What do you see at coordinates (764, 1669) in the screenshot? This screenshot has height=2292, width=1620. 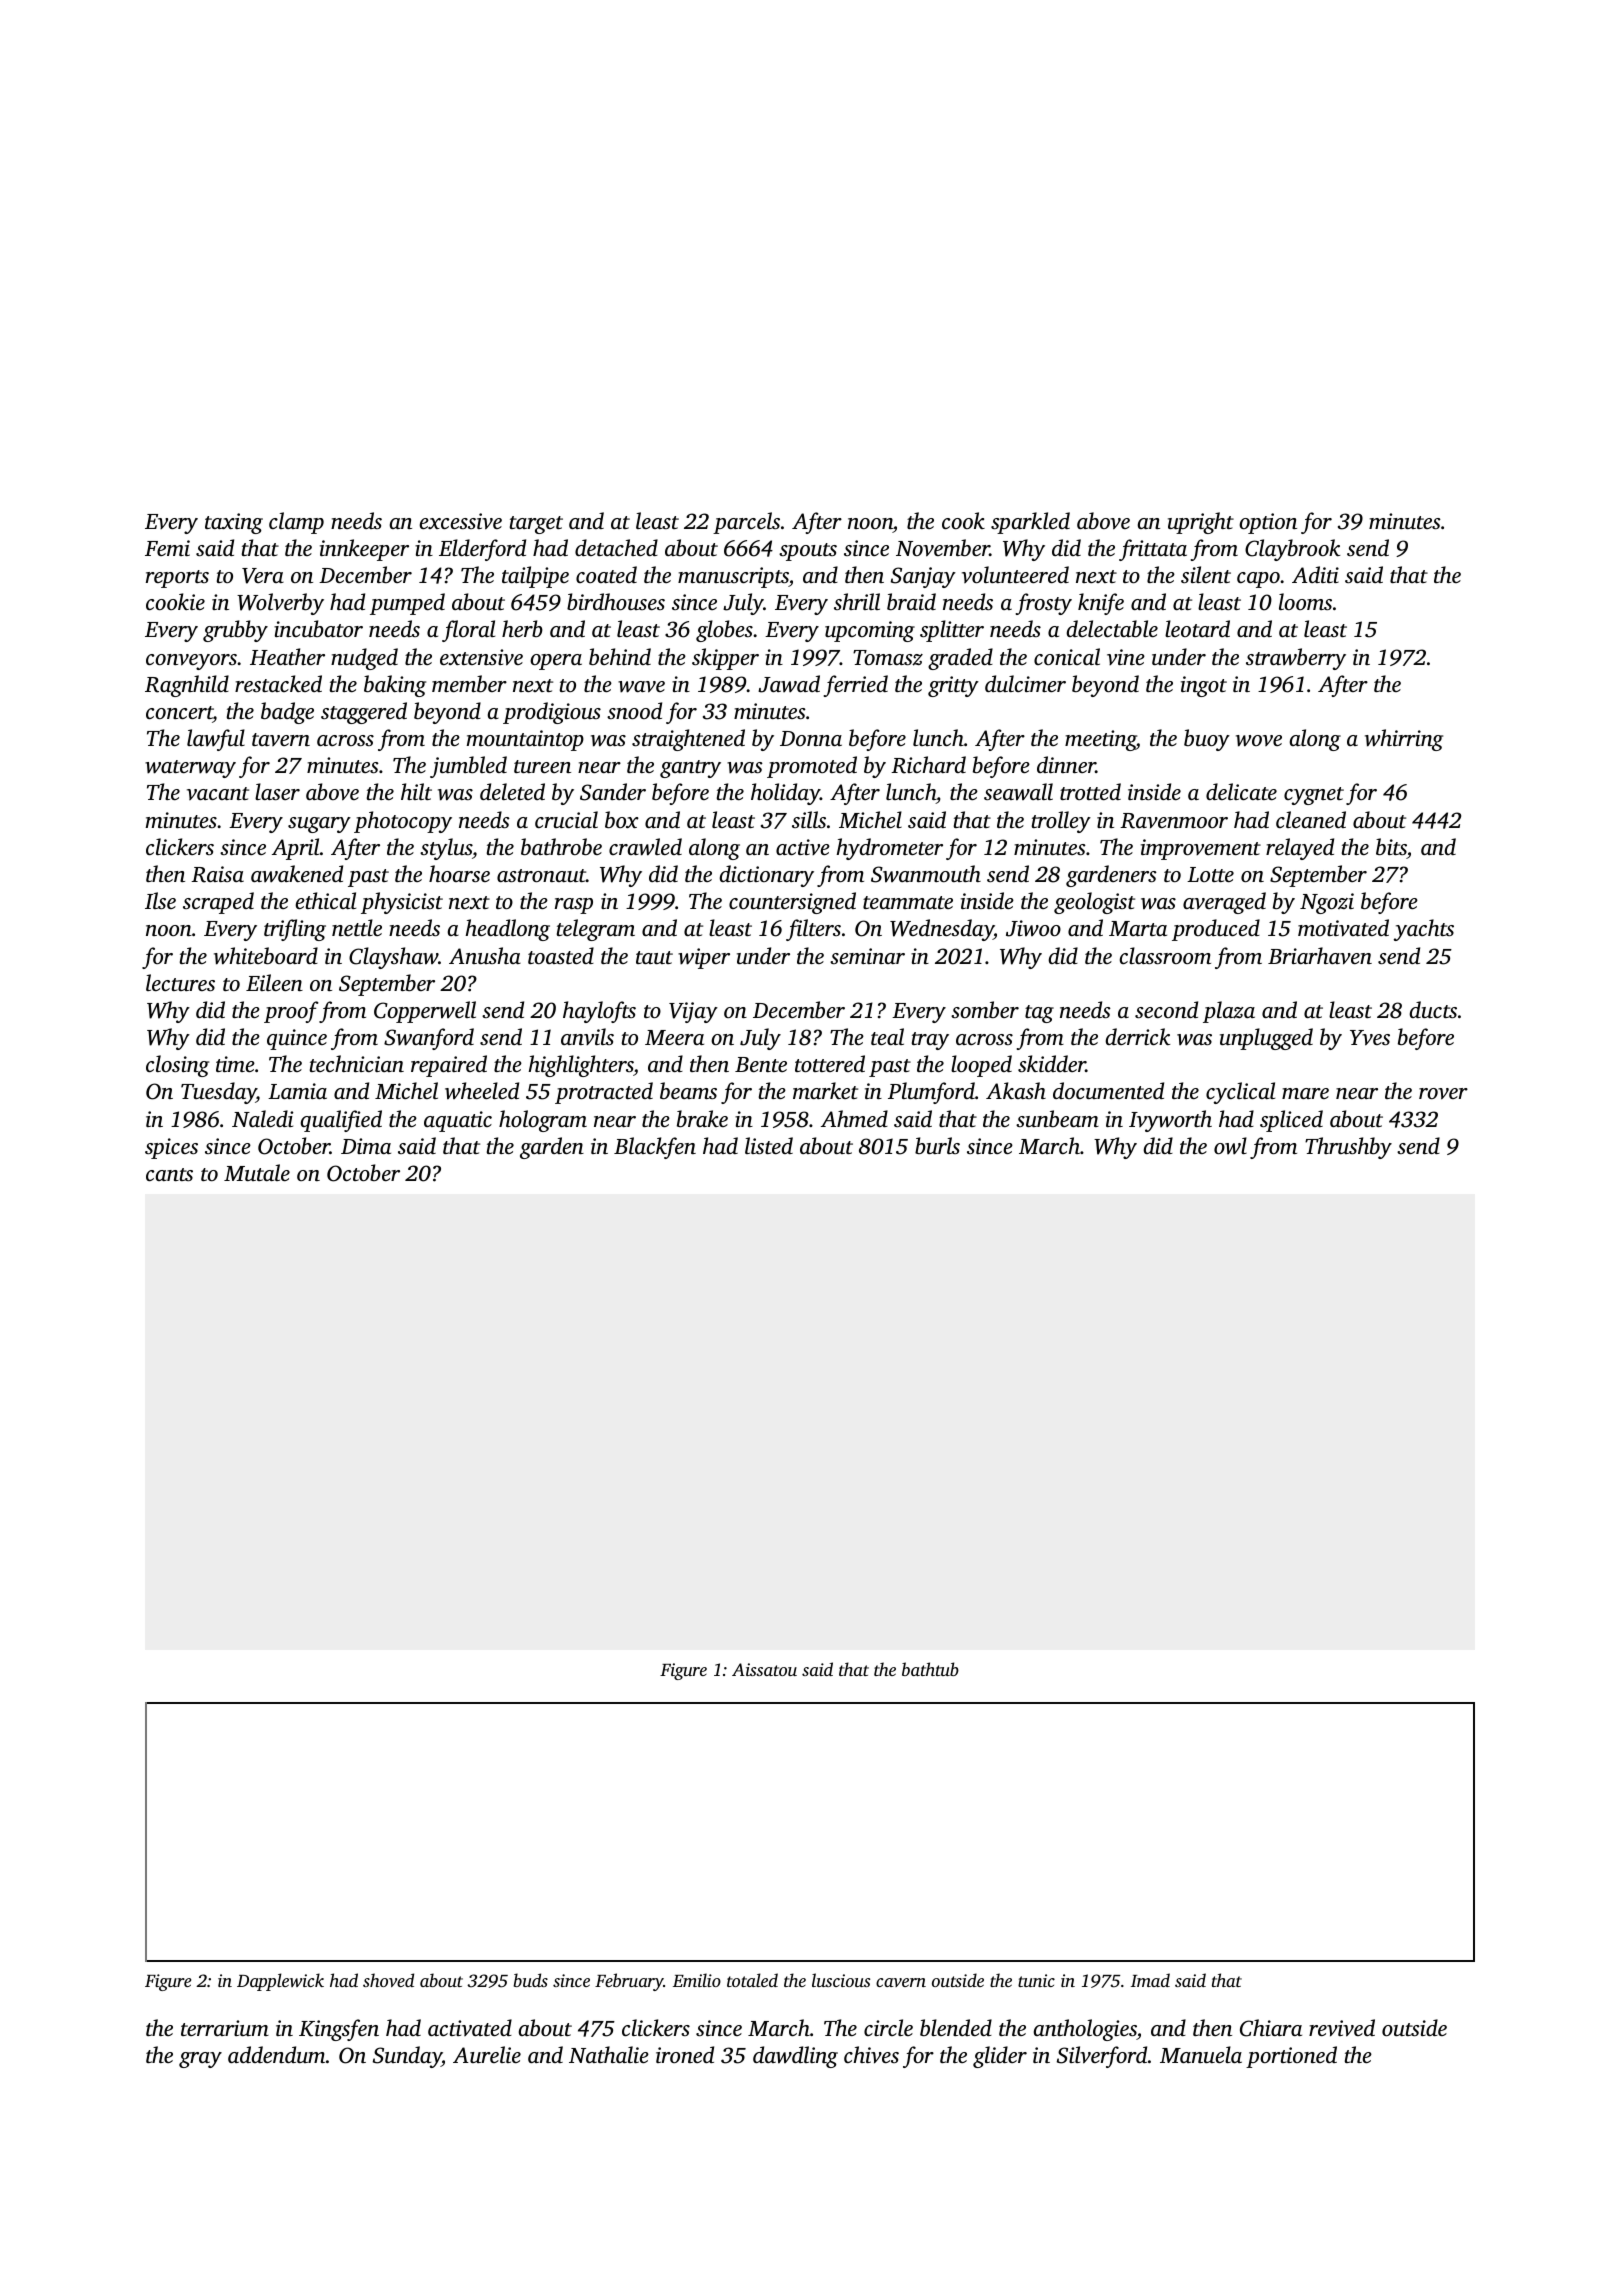 I see `Aissatou` at bounding box center [764, 1669].
